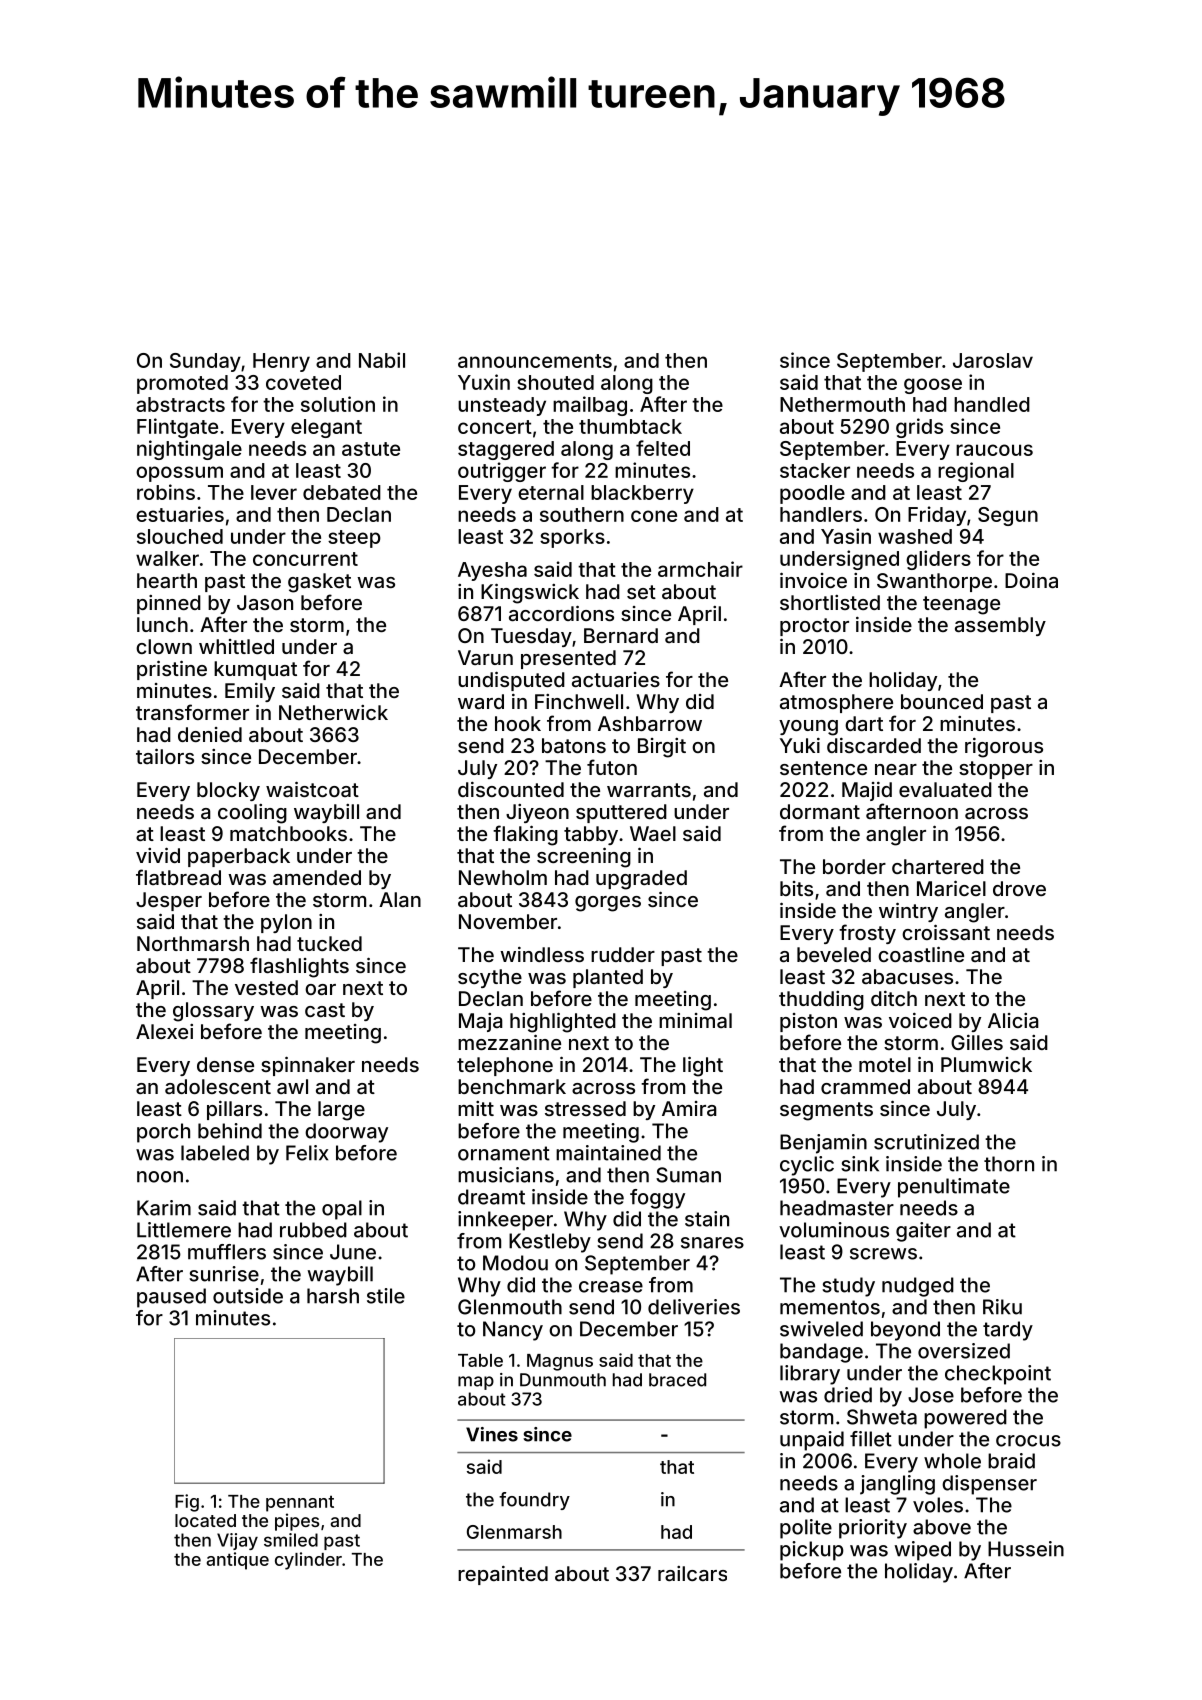 The image size is (1202, 1700). What do you see at coordinates (308, 1561) in the image?
I see `cylinder` at bounding box center [308, 1561].
